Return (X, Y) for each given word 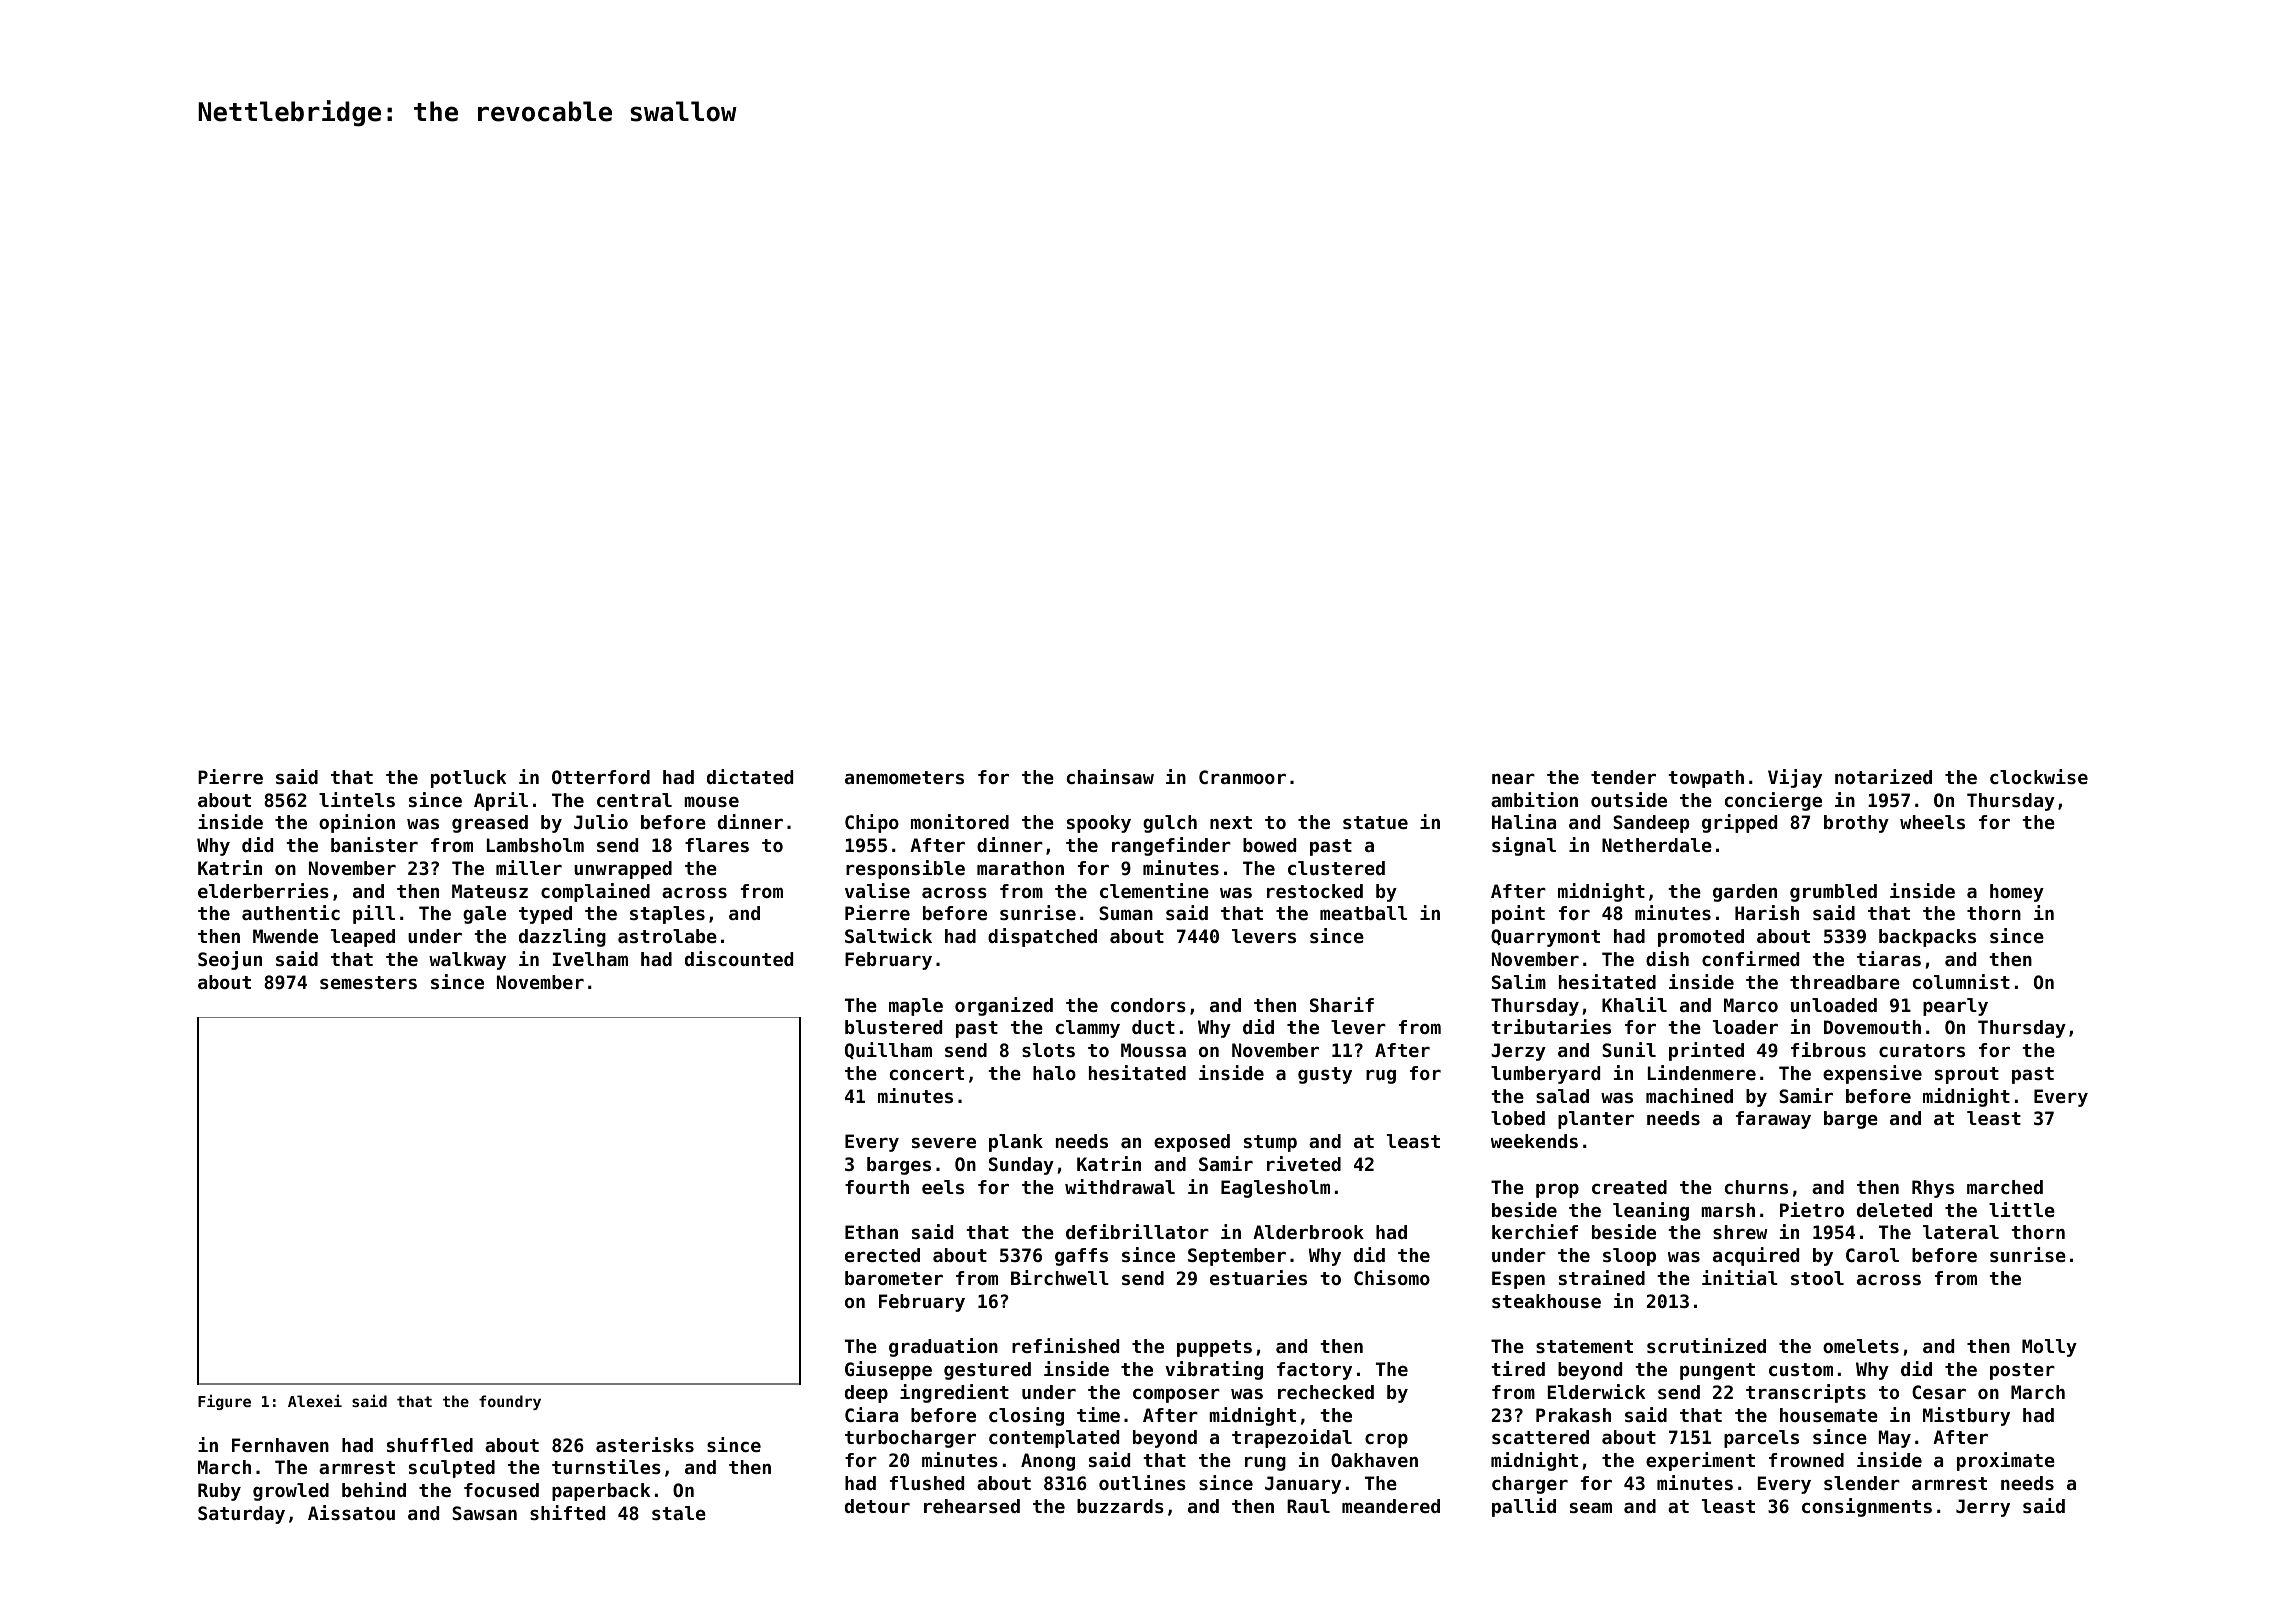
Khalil (1634, 1004)
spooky (1099, 824)
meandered (1391, 1506)
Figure (224, 1402)
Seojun (230, 960)
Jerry (1983, 1508)
